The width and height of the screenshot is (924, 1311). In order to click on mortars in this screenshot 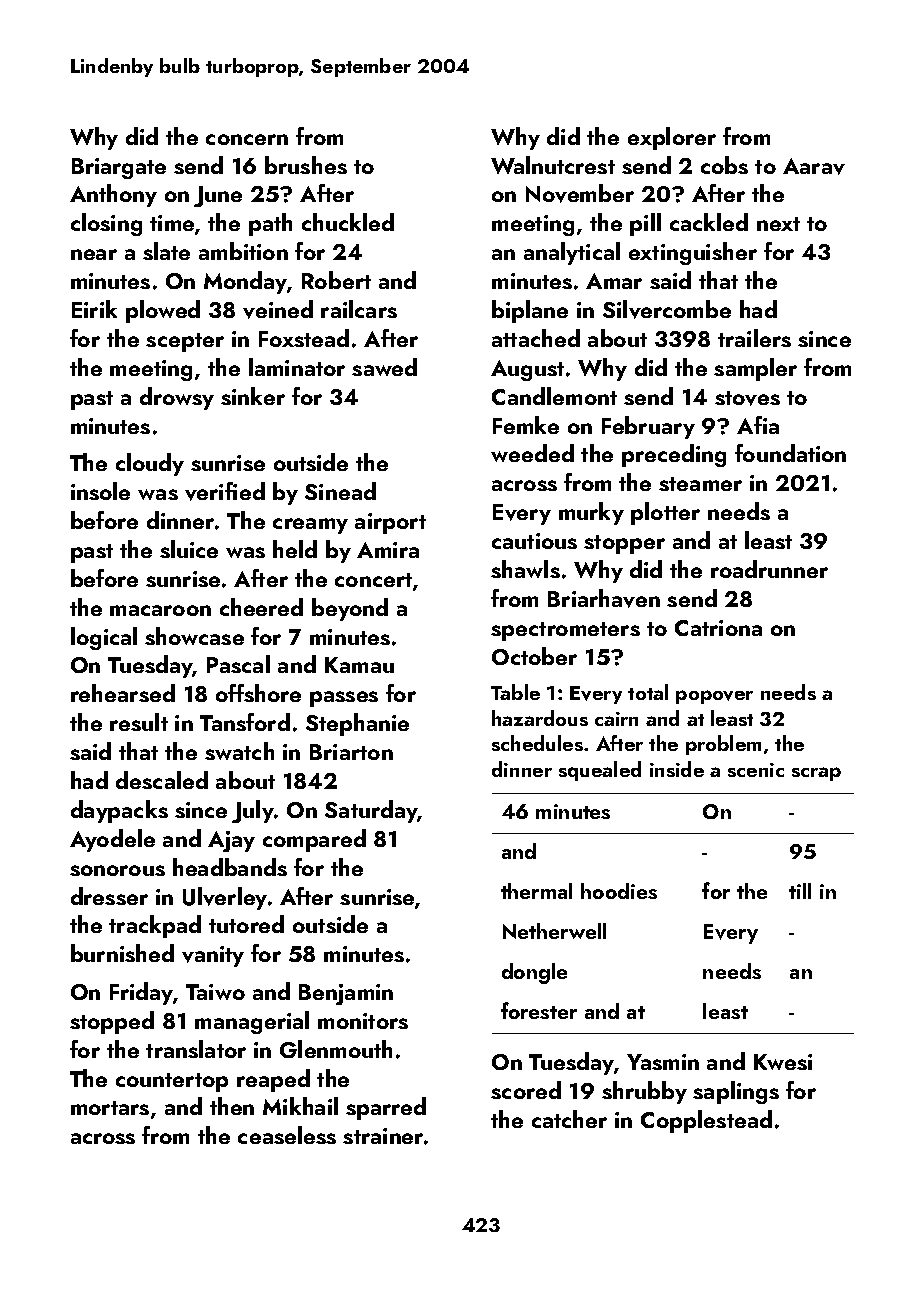, I will do `click(110, 1108)`.
